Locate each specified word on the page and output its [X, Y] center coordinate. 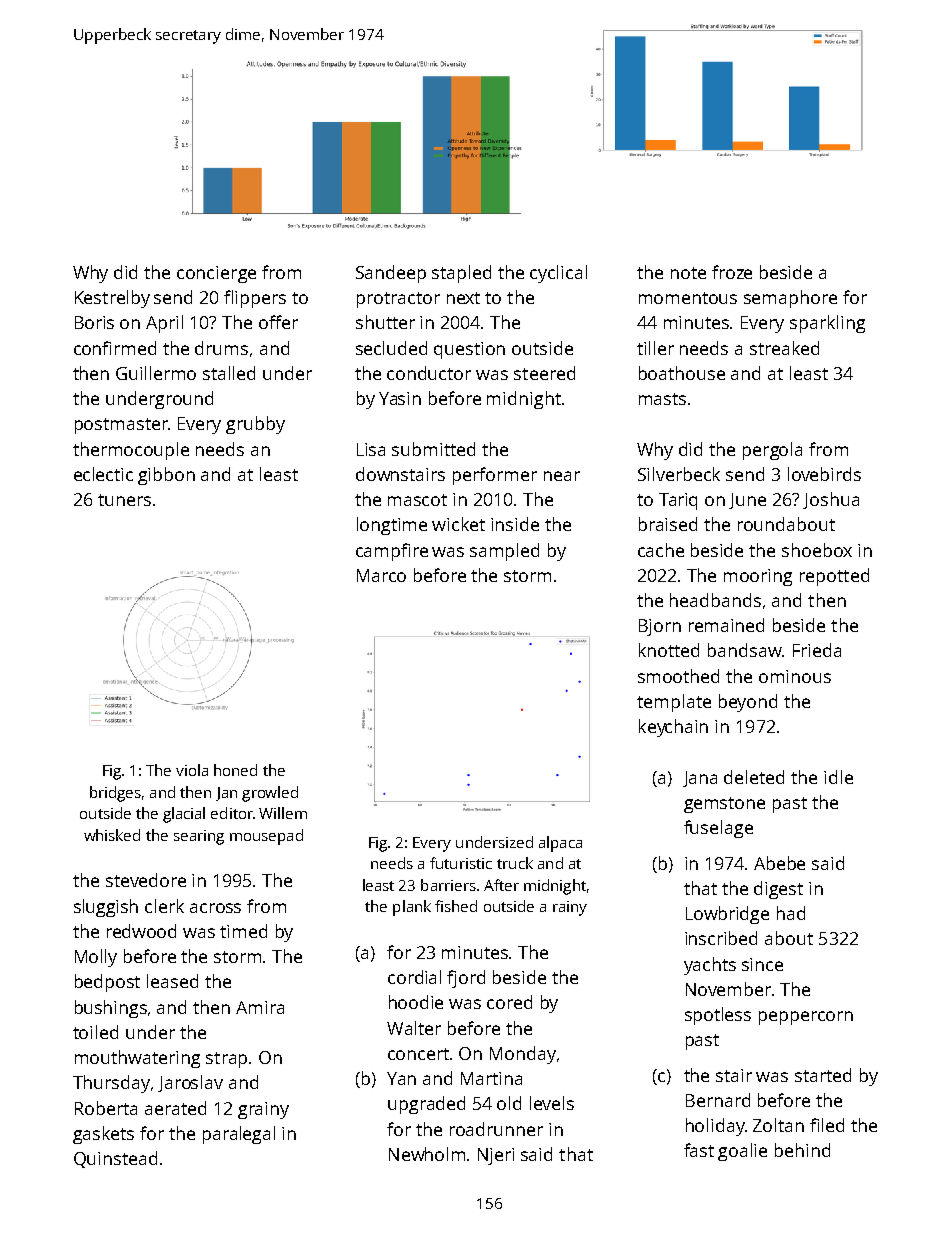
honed [235, 770]
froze [732, 272]
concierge [216, 274]
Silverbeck [679, 474]
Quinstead [115, 1159]
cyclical [558, 274]
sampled [504, 552]
